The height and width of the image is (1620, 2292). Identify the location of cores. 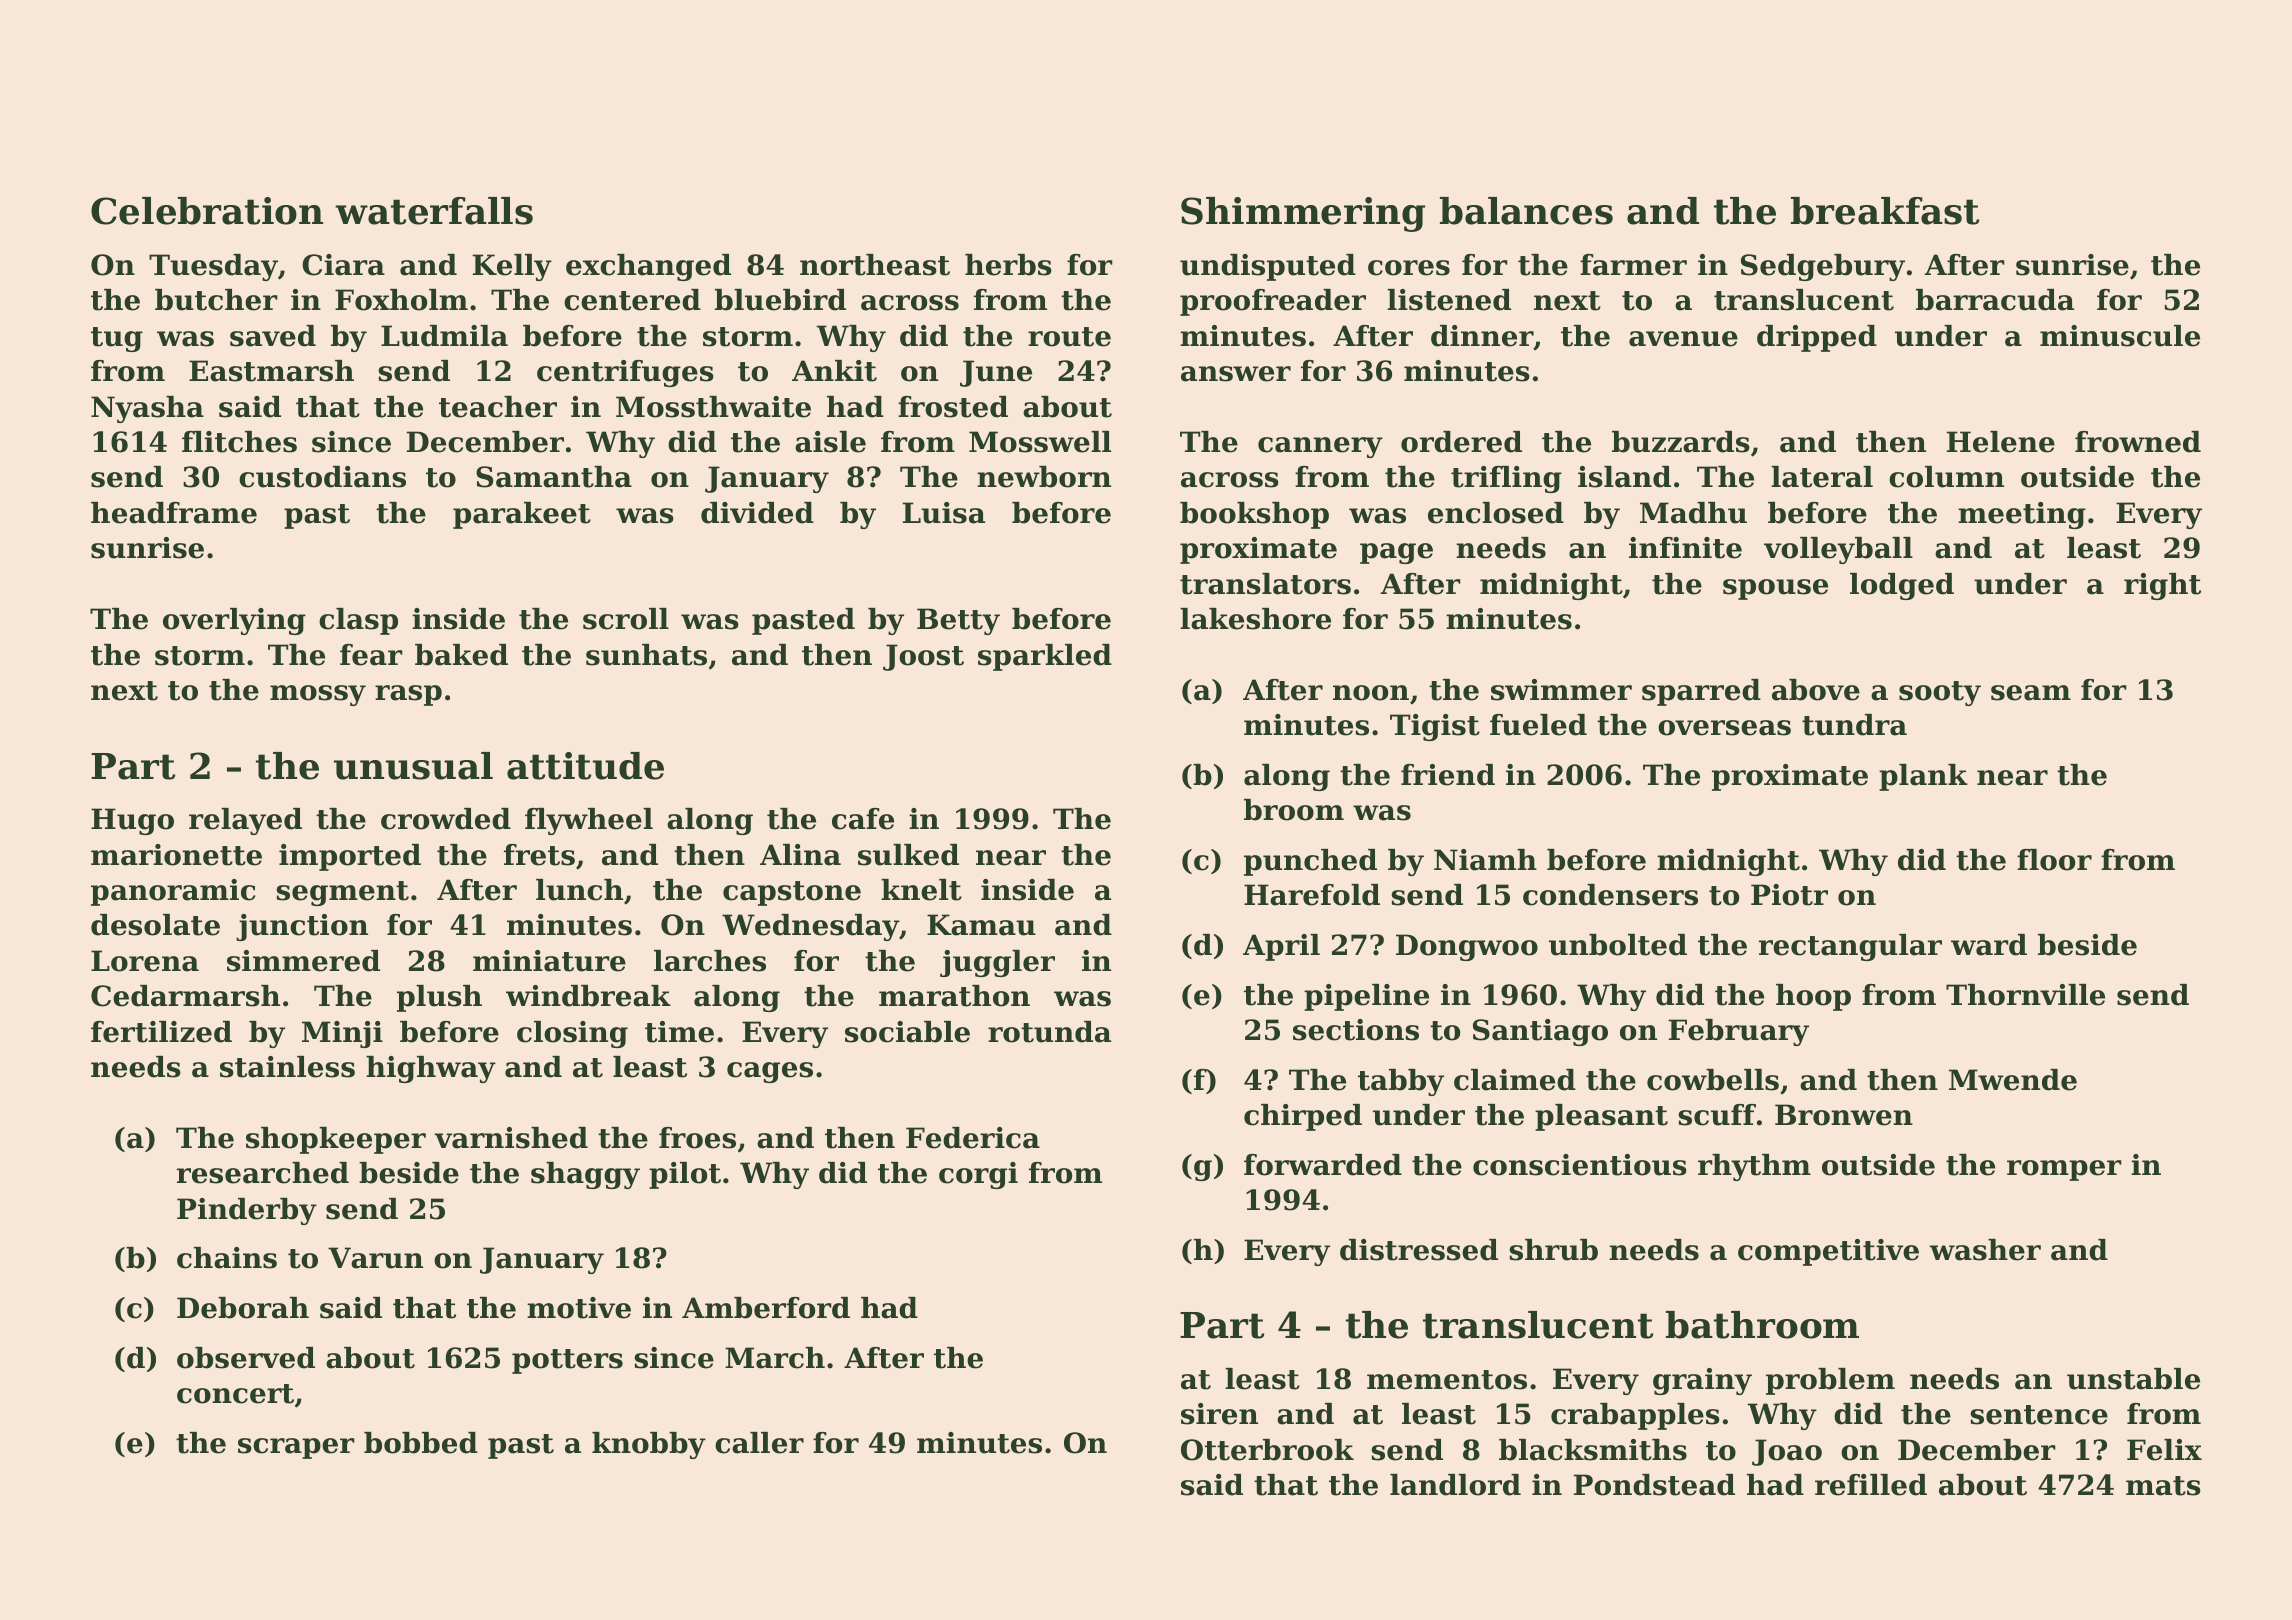
(1409, 268).
